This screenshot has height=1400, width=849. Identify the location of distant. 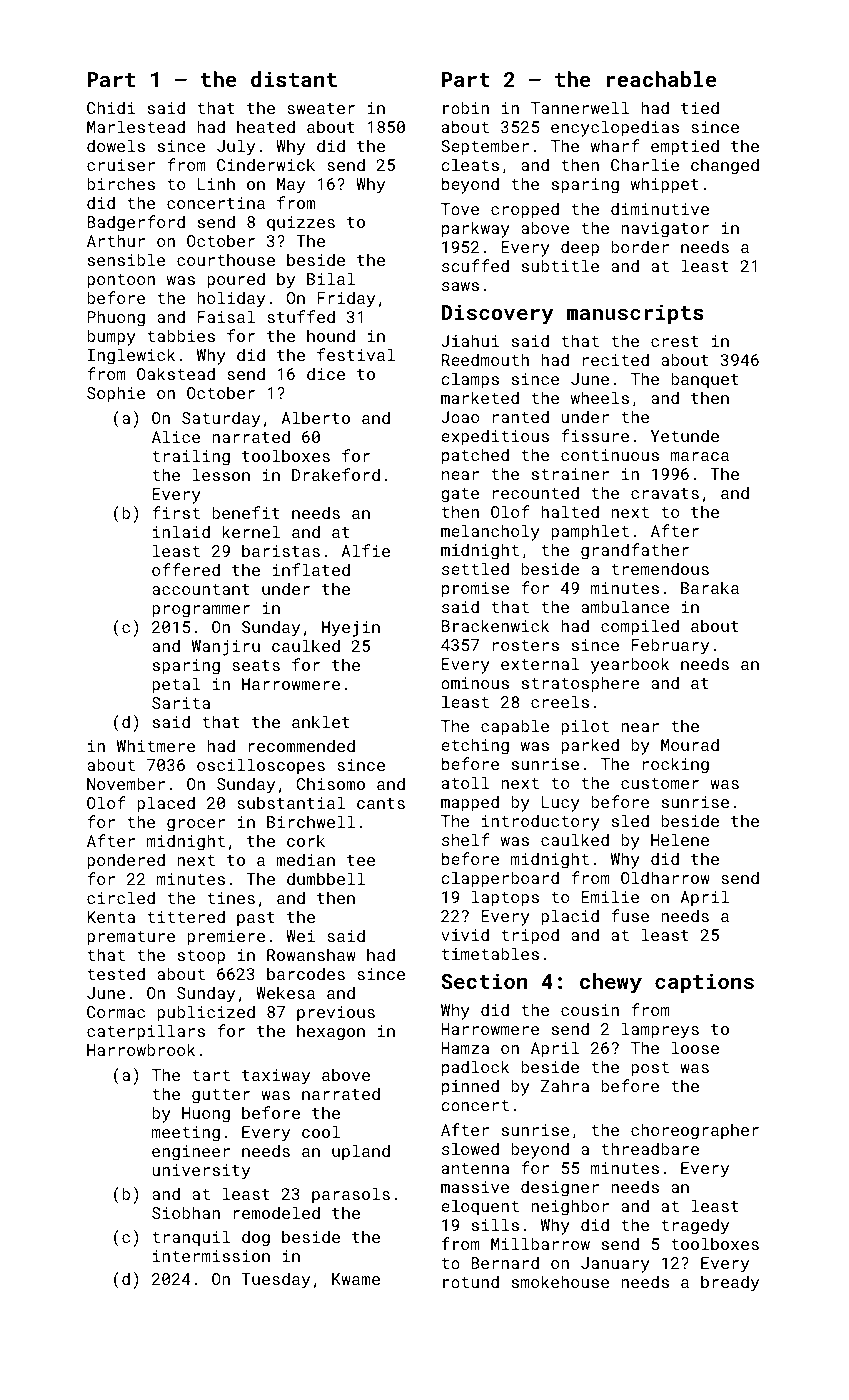
(294, 79).
